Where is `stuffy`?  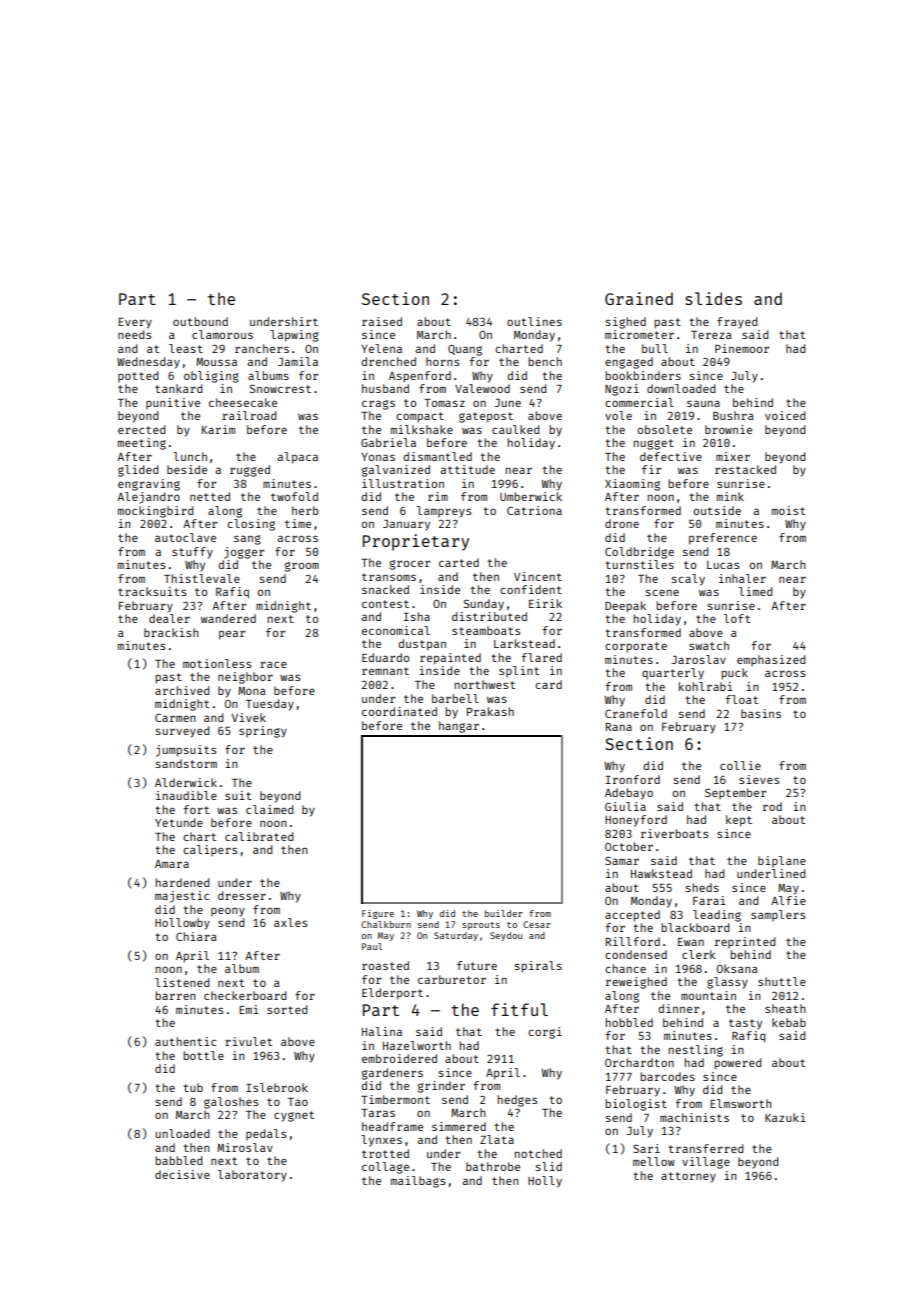 stuffy is located at coordinates (192, 553).
